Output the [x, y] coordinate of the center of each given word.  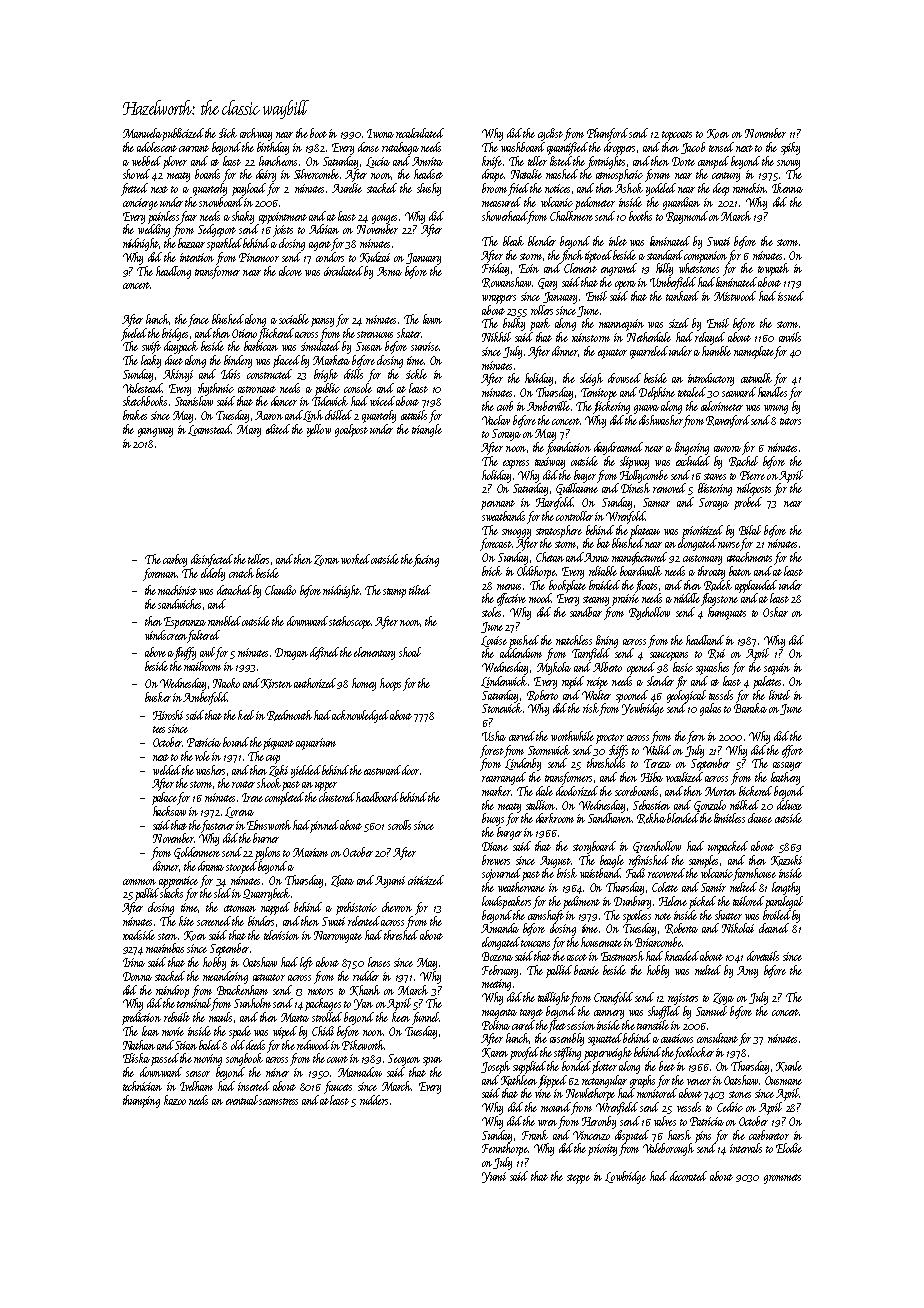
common [139, 882]
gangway [155, 432]
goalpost [351, 430]
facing [426, 560]
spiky [790, 148]
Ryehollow [649, 613]
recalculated [420, 133]
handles [772, 392]
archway [256, 134]
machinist [177, 590]
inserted [254, 1086]
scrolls [399, 825]
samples [703, 861]
